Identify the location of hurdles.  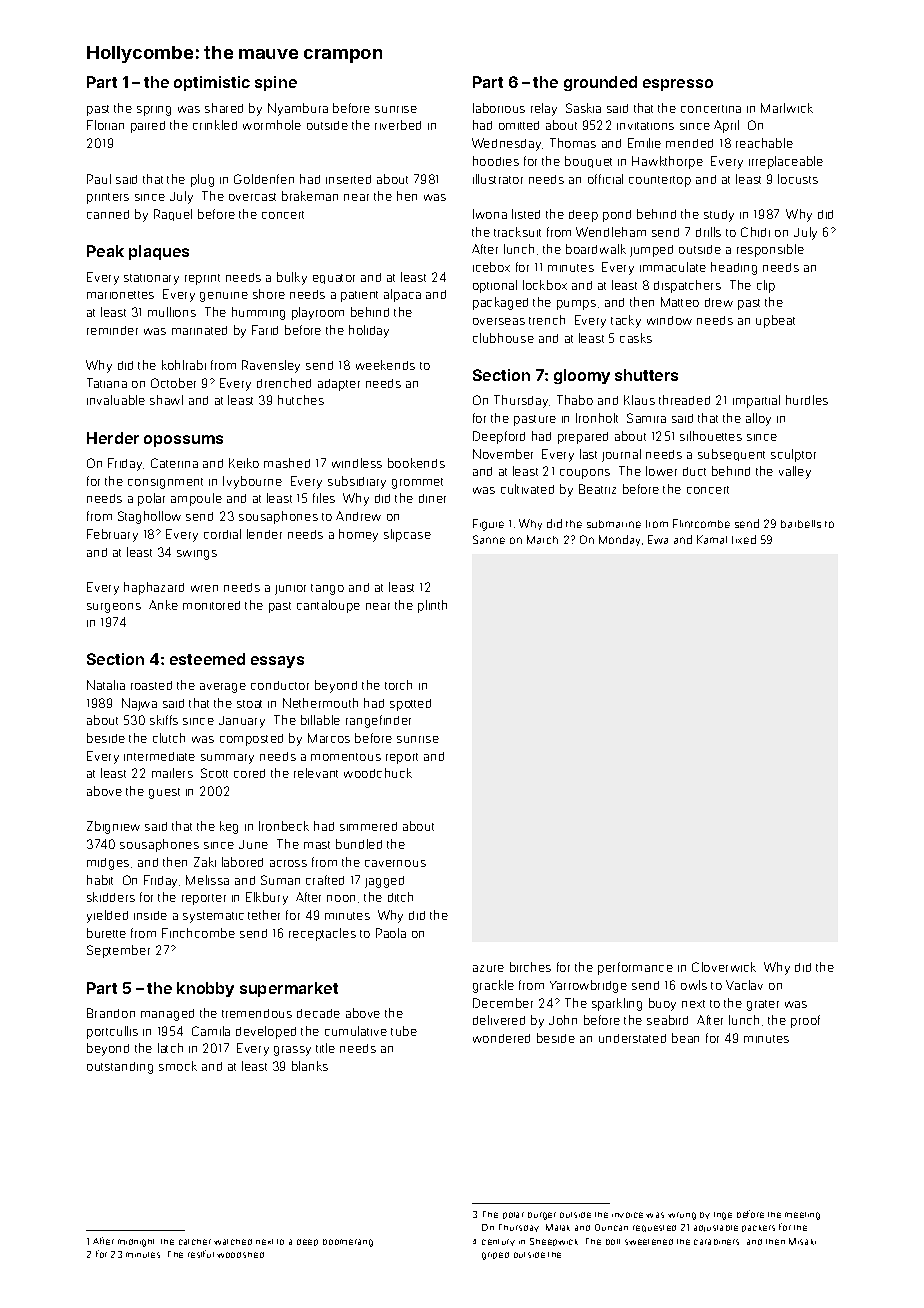
(807, 400).
